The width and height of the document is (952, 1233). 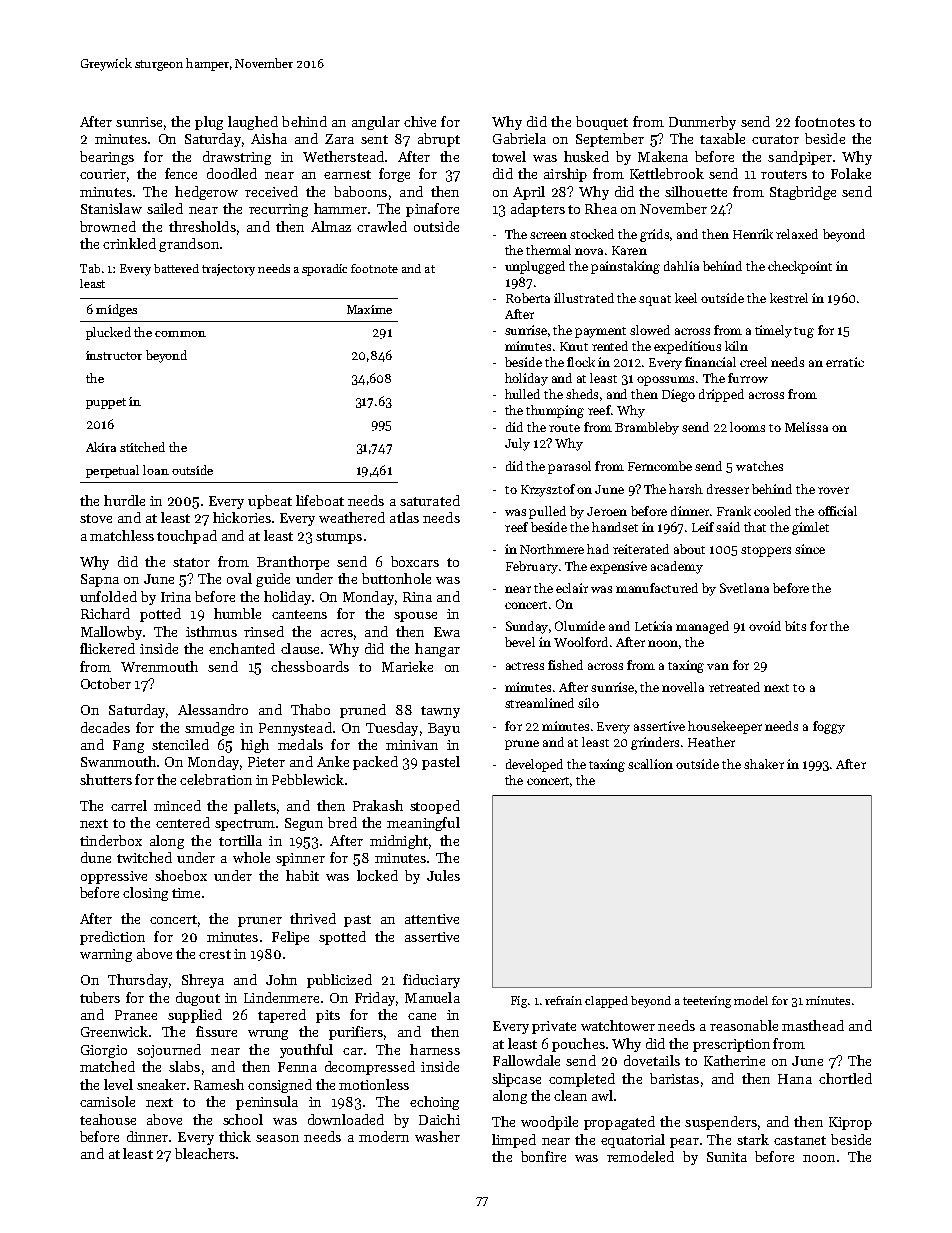 I want to click on stenciled, so click(x=180, y=744).
